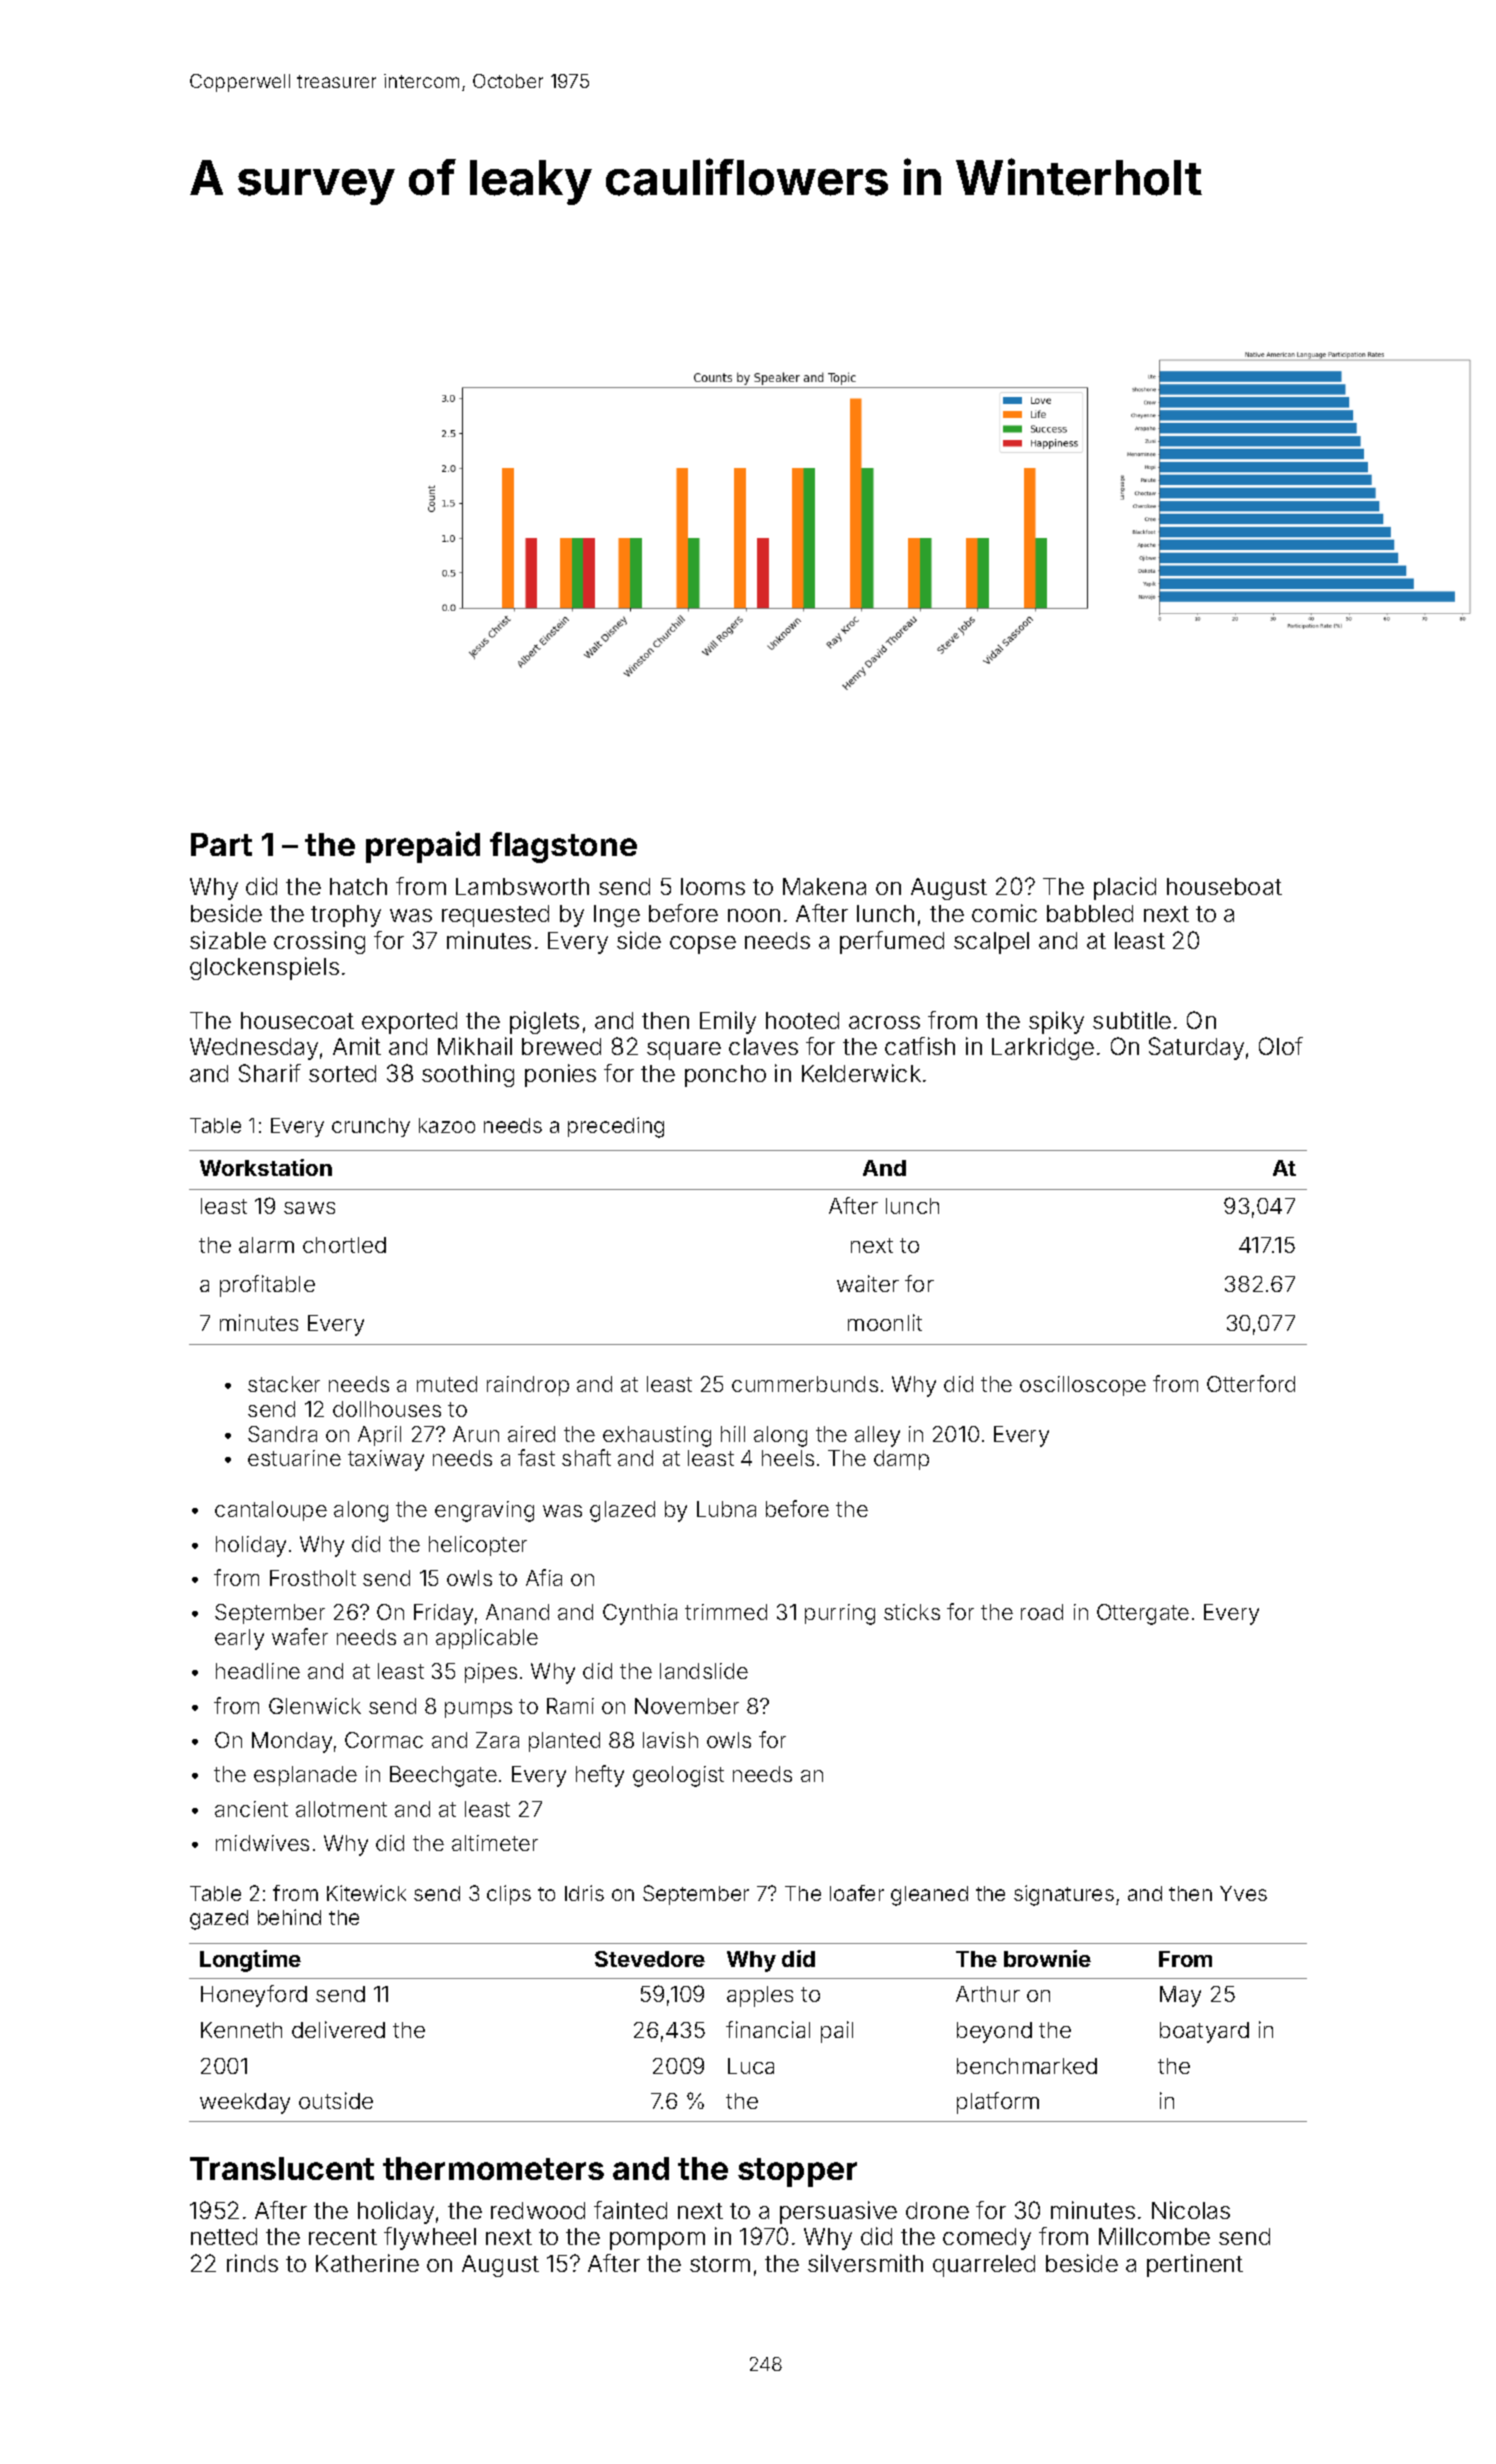 This screenshot has height=2464, width=1496. I want to click on prepaid, so click(423, 847).
